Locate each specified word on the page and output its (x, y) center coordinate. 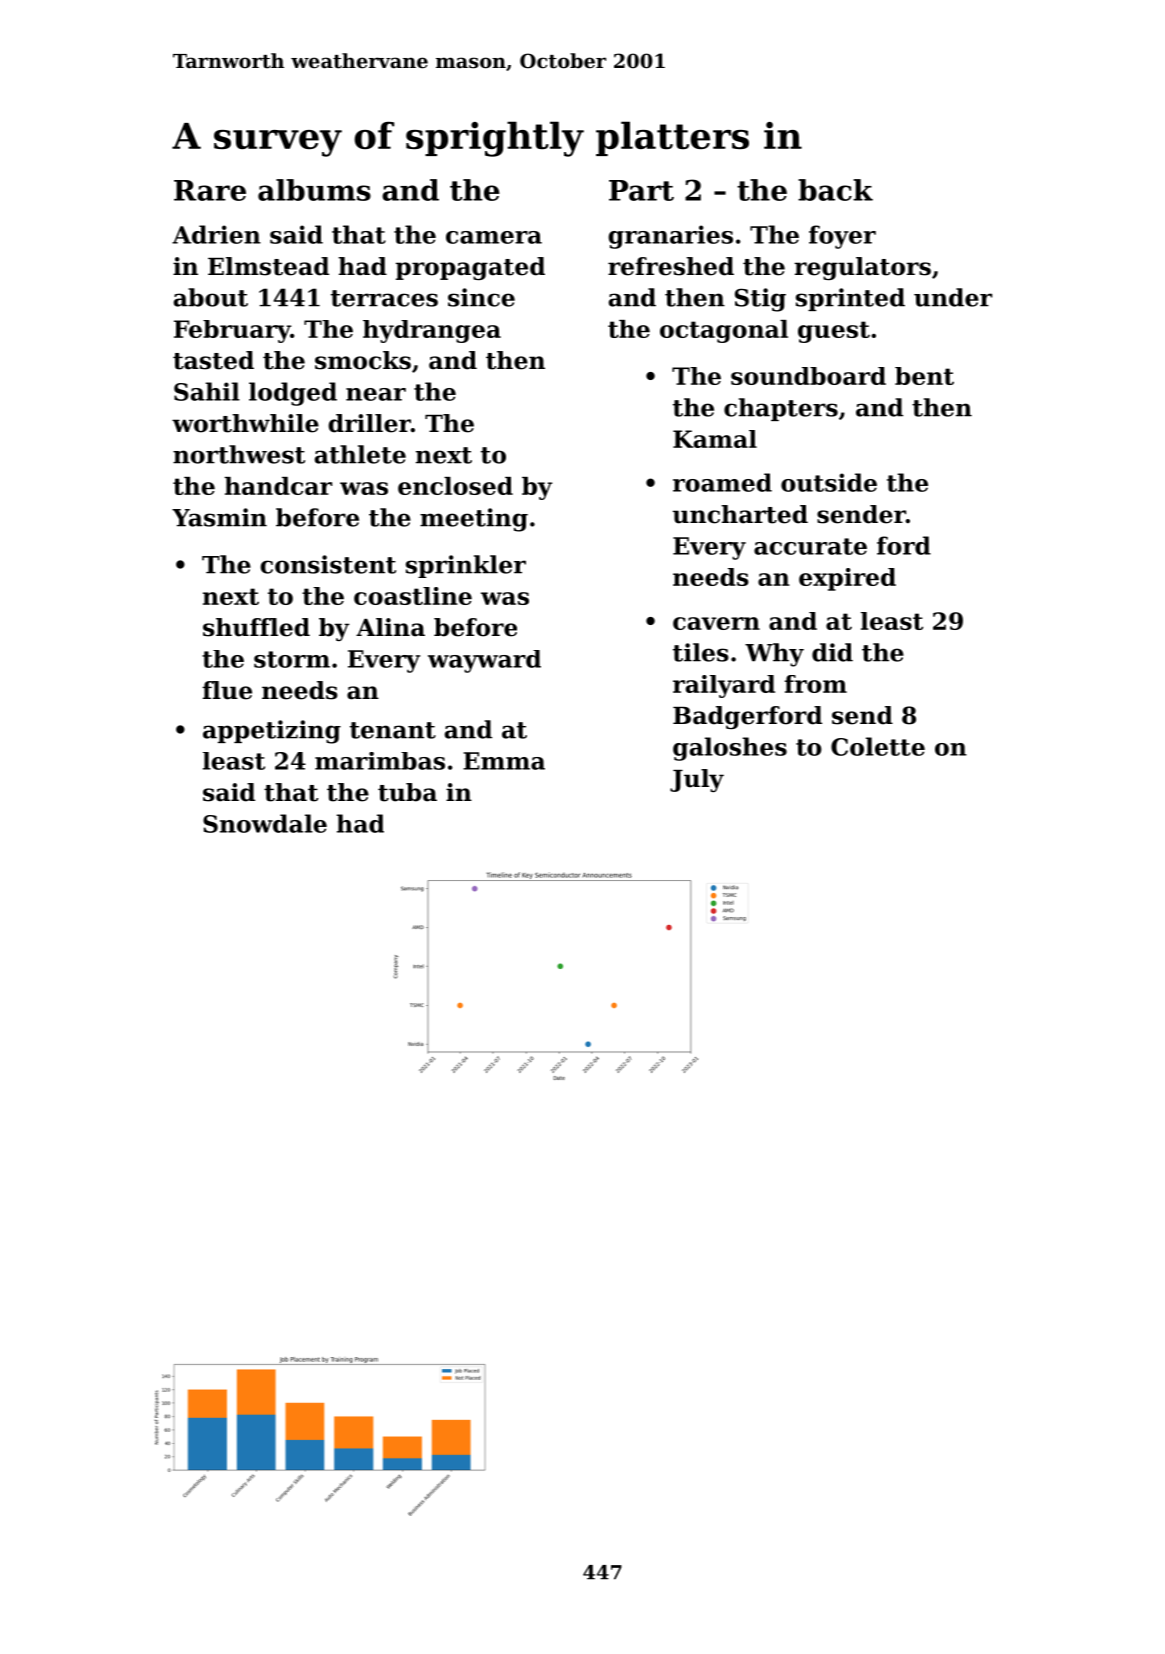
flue (227, 690)
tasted (213, 360)
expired (847, 579)
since (481, 297)
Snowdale (265, 823)
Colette (878, 746)
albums (314, 190)
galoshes (730, 749)
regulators (862, 268)
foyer (842, 237)
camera (494, 237)
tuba (407, 792)
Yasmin (219, 517)
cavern (716, 623)
